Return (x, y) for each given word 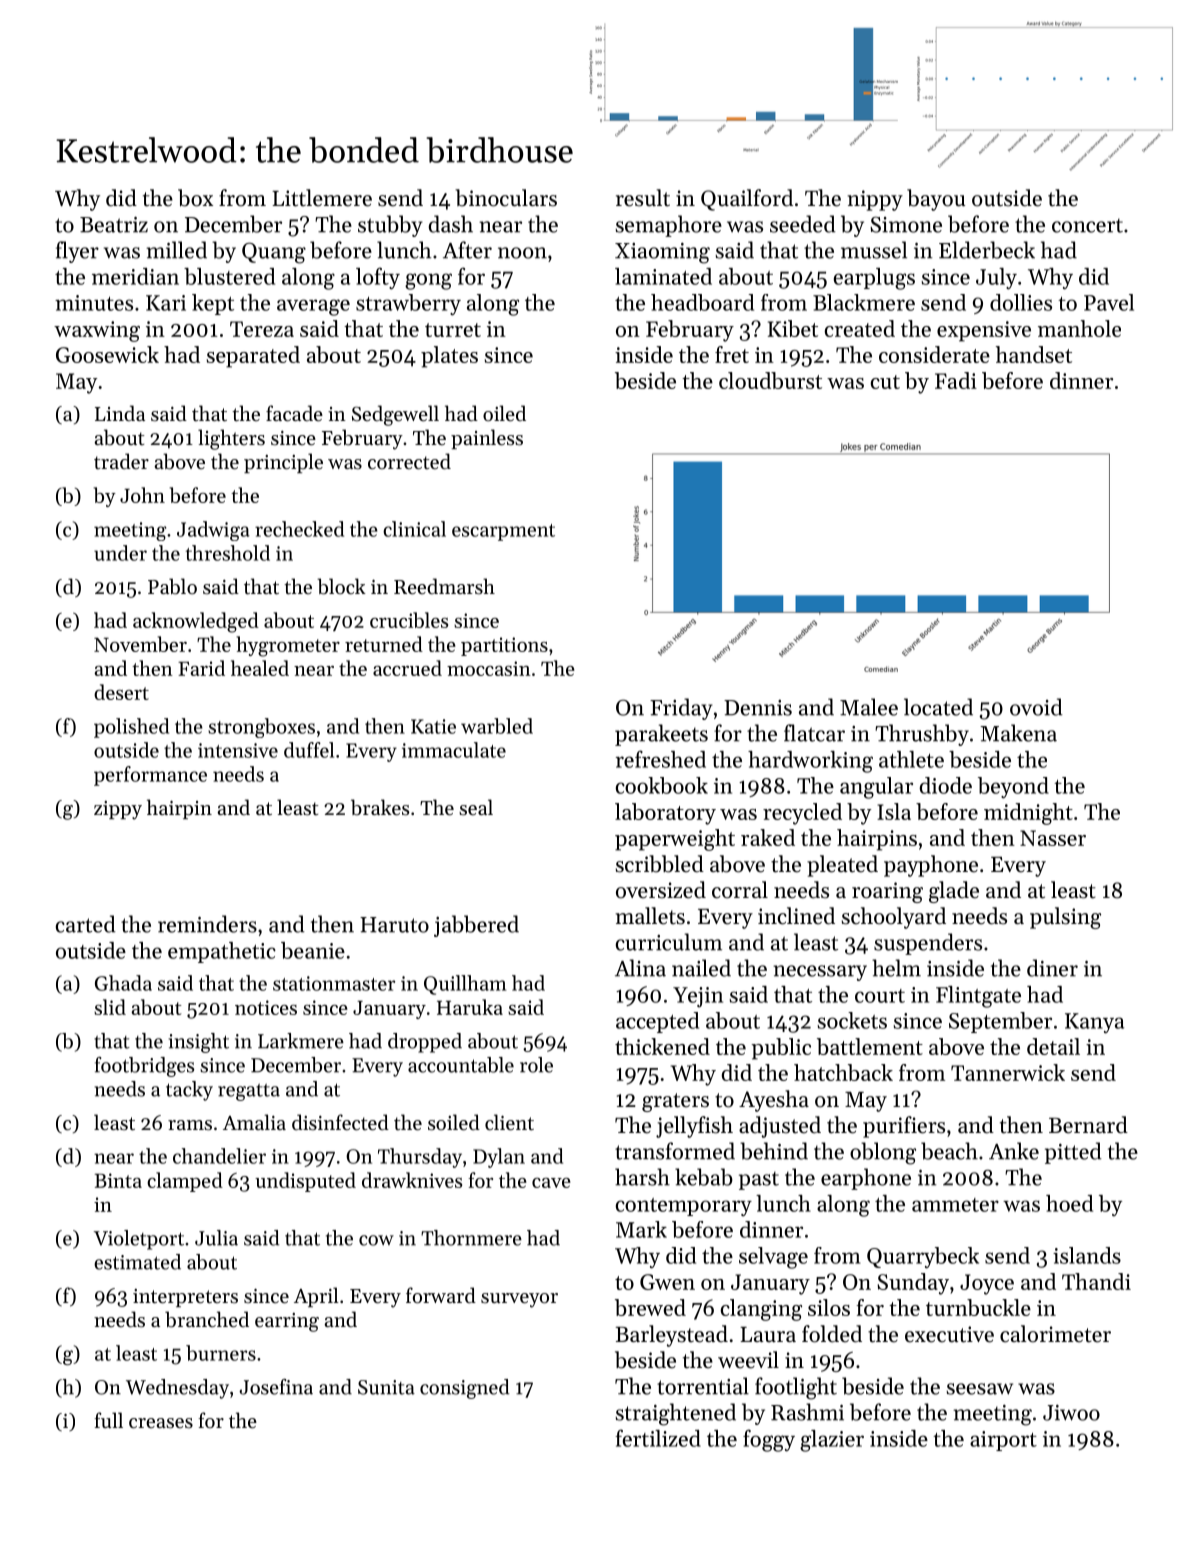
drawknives (412, 1180)
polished (131, 728)
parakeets (661, 735)
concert (1087, 225)
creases (161, 1423)
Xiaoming (662, 253)
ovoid (1036, 707)
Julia (216, 1238)
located (938, 707)
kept (213, 304)
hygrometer (288, 646)
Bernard (1088, 1125)
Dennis (758, 708)
